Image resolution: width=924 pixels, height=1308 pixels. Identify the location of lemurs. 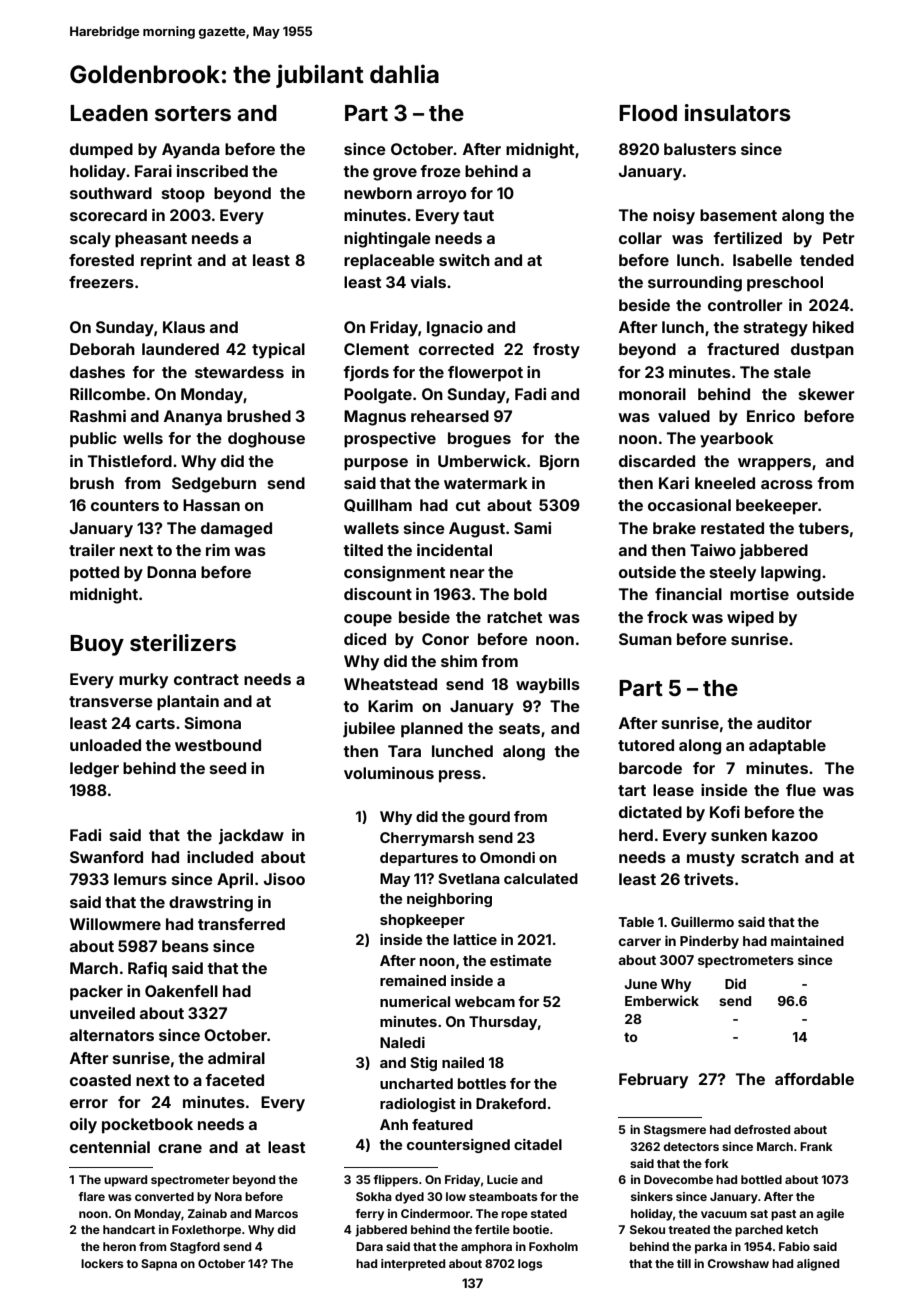
(140, 879).
